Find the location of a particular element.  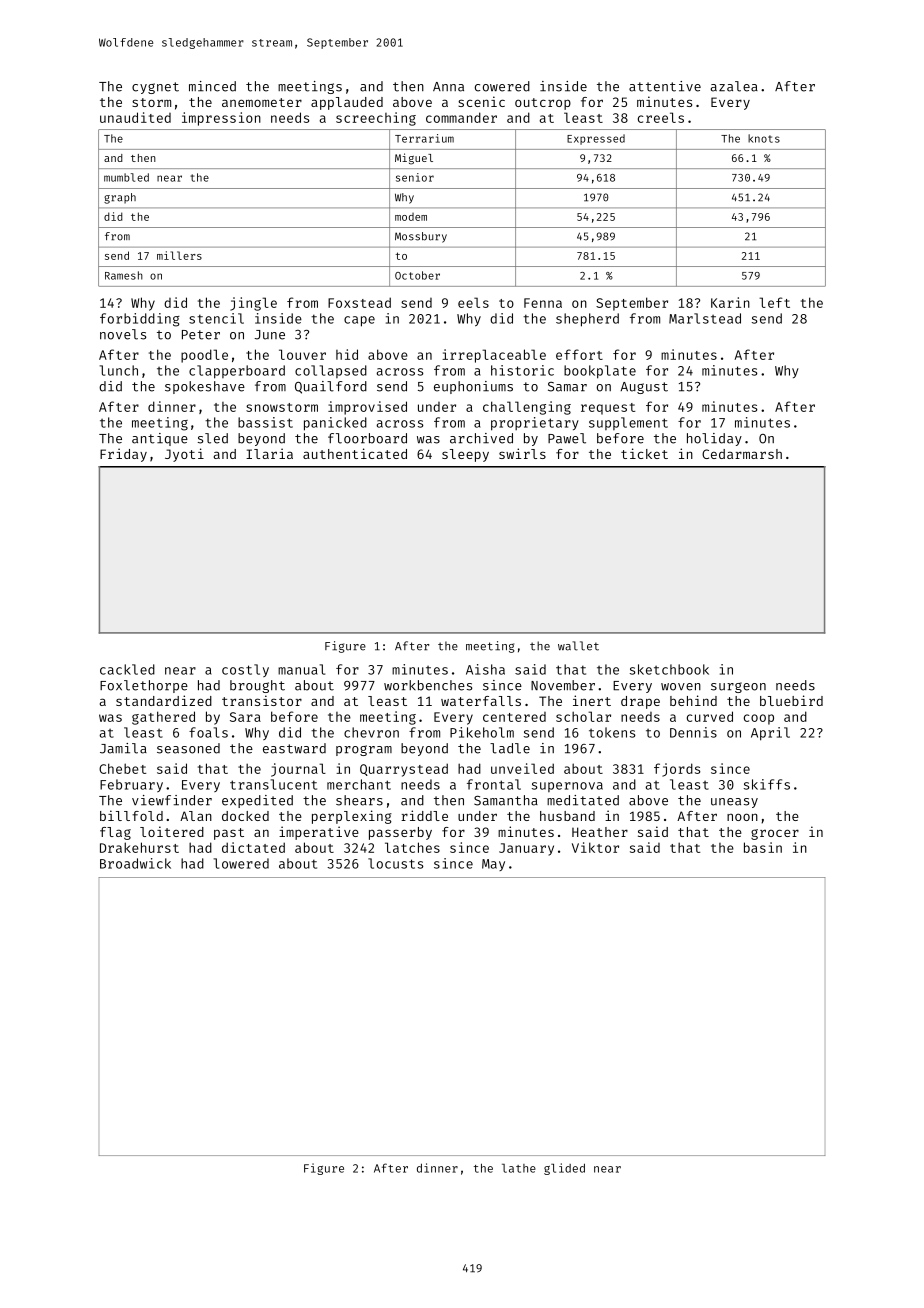

basin is located at coordinates (763, 847).
